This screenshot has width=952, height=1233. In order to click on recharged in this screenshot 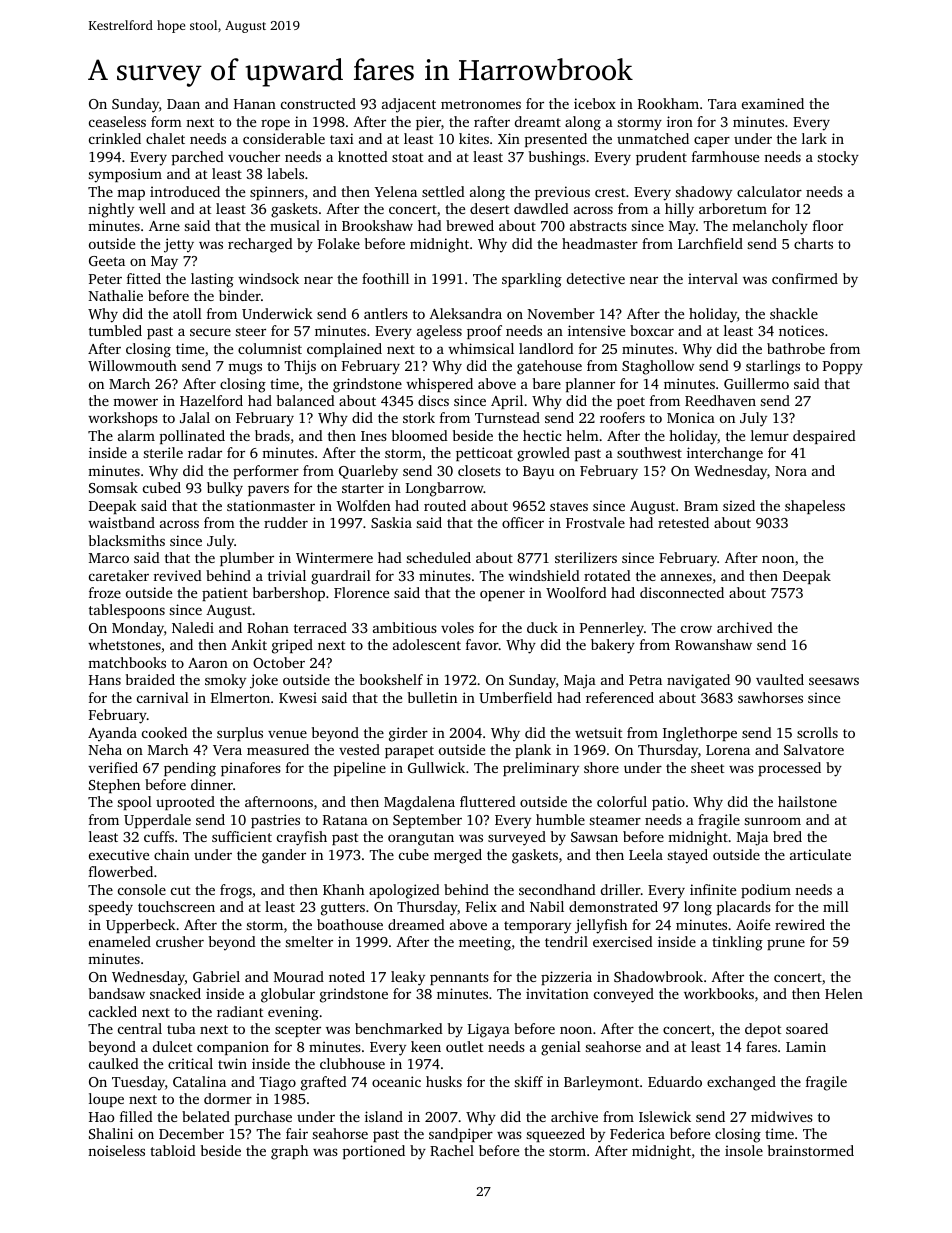, I will do `click(260, 245)`.
